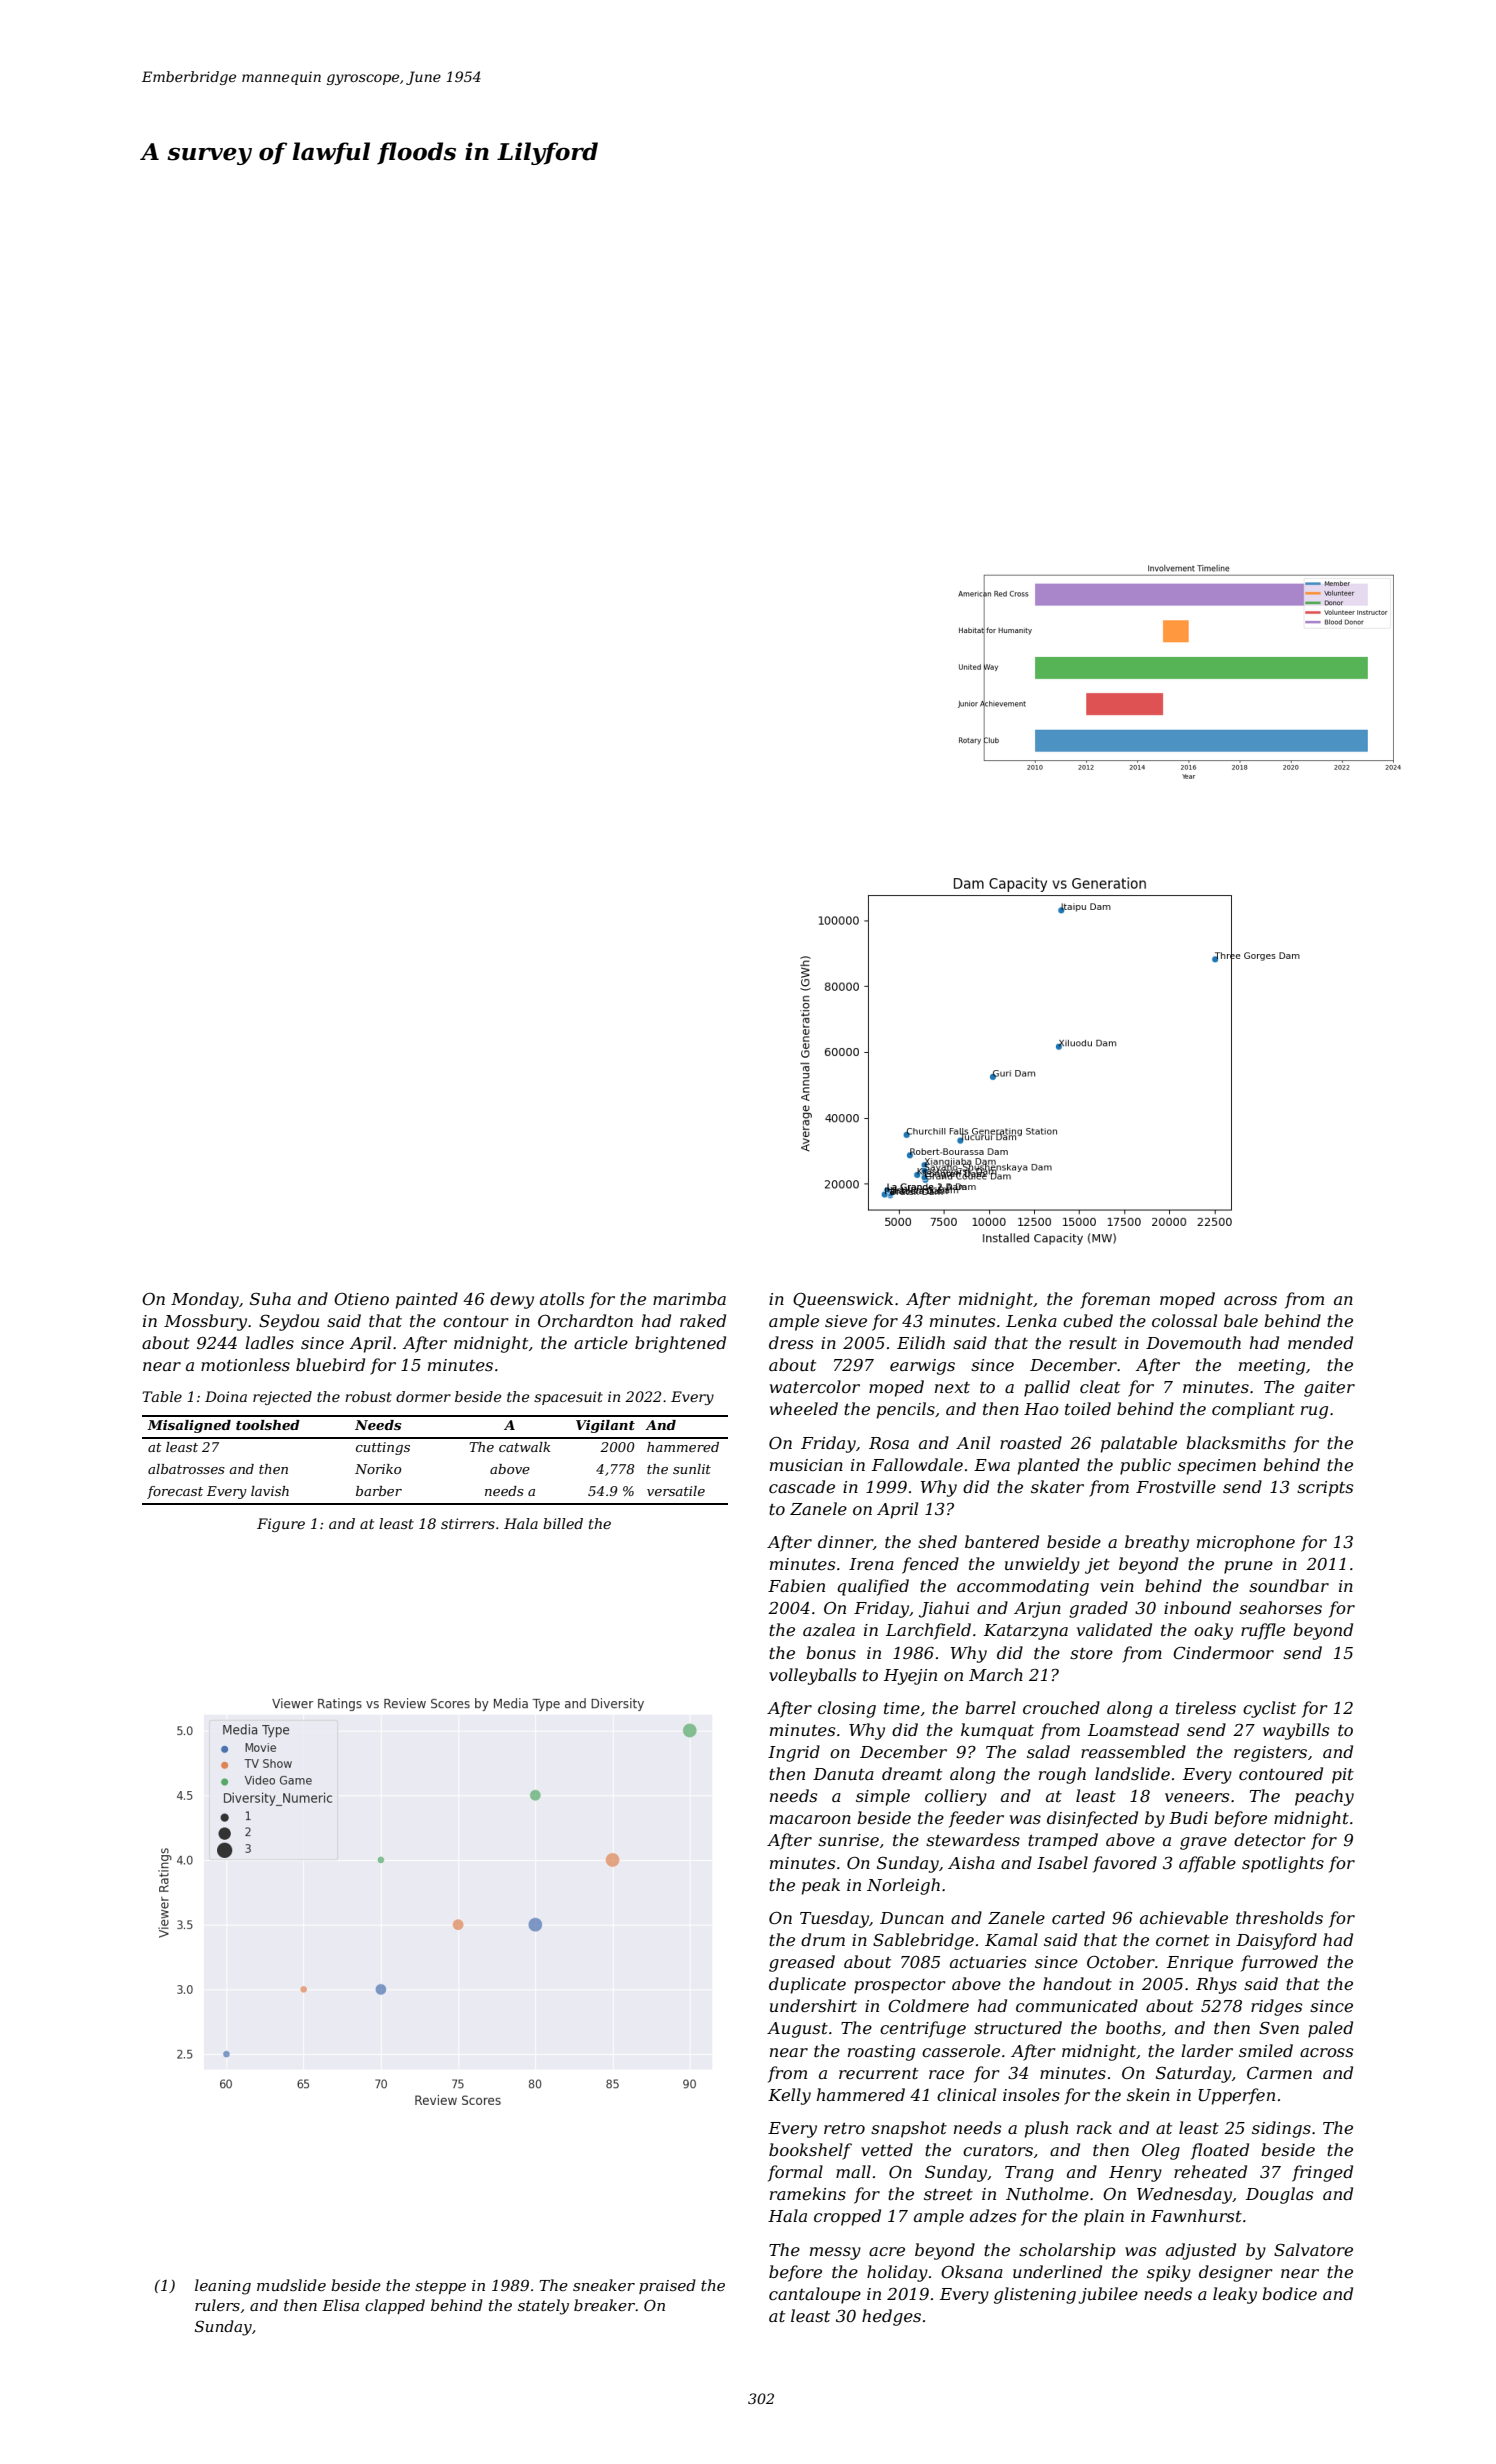 Image resolution: width=1496 pixels, height=2464 pixels. What do you see at coordinates (891, 2317) in the page?
I see `hedges` at bounding box center [891, 2317].
